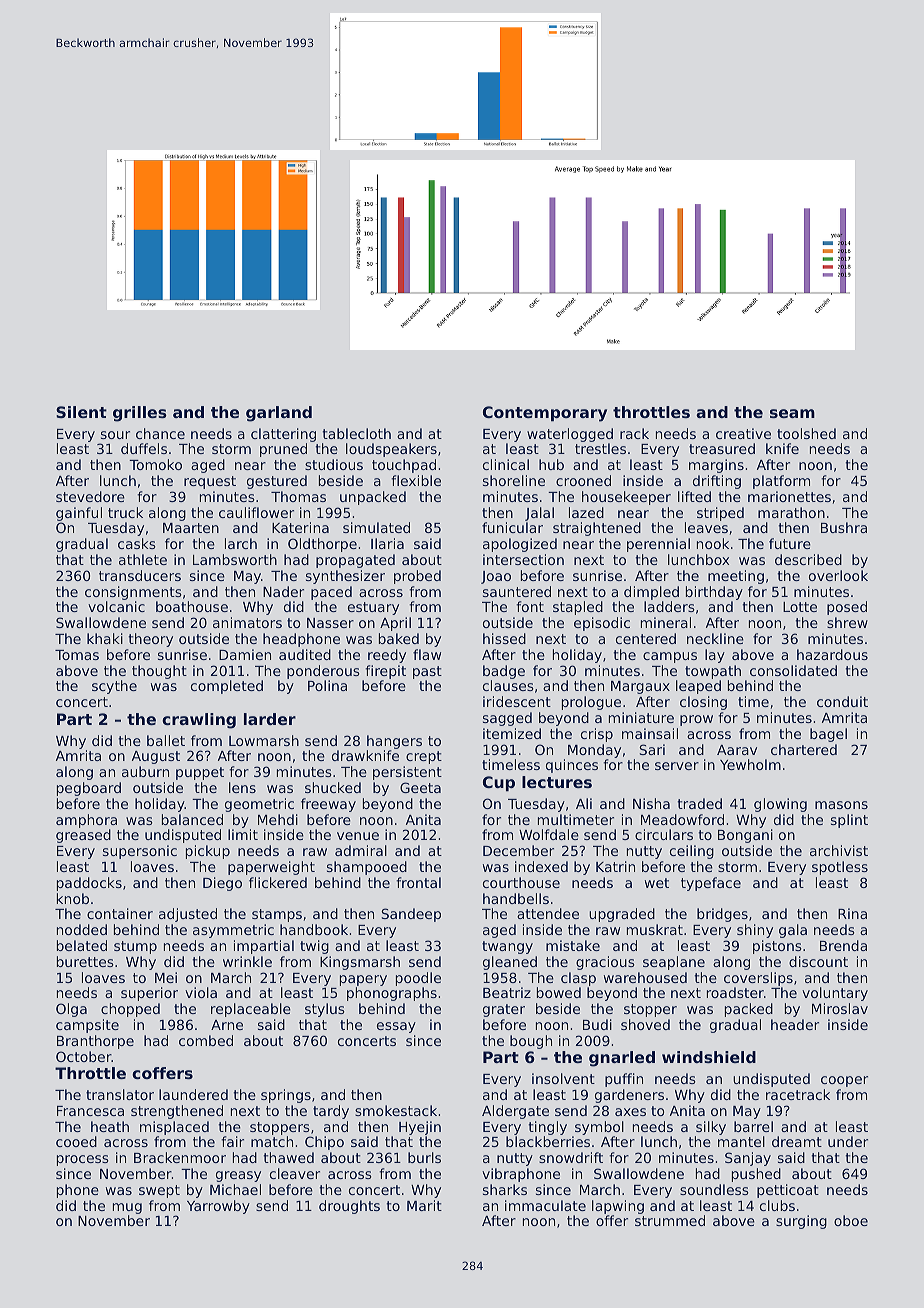 The image size is (924, 1308). Describe the element at coordinates (115, 435) in the document. I see `sour` at that location.
